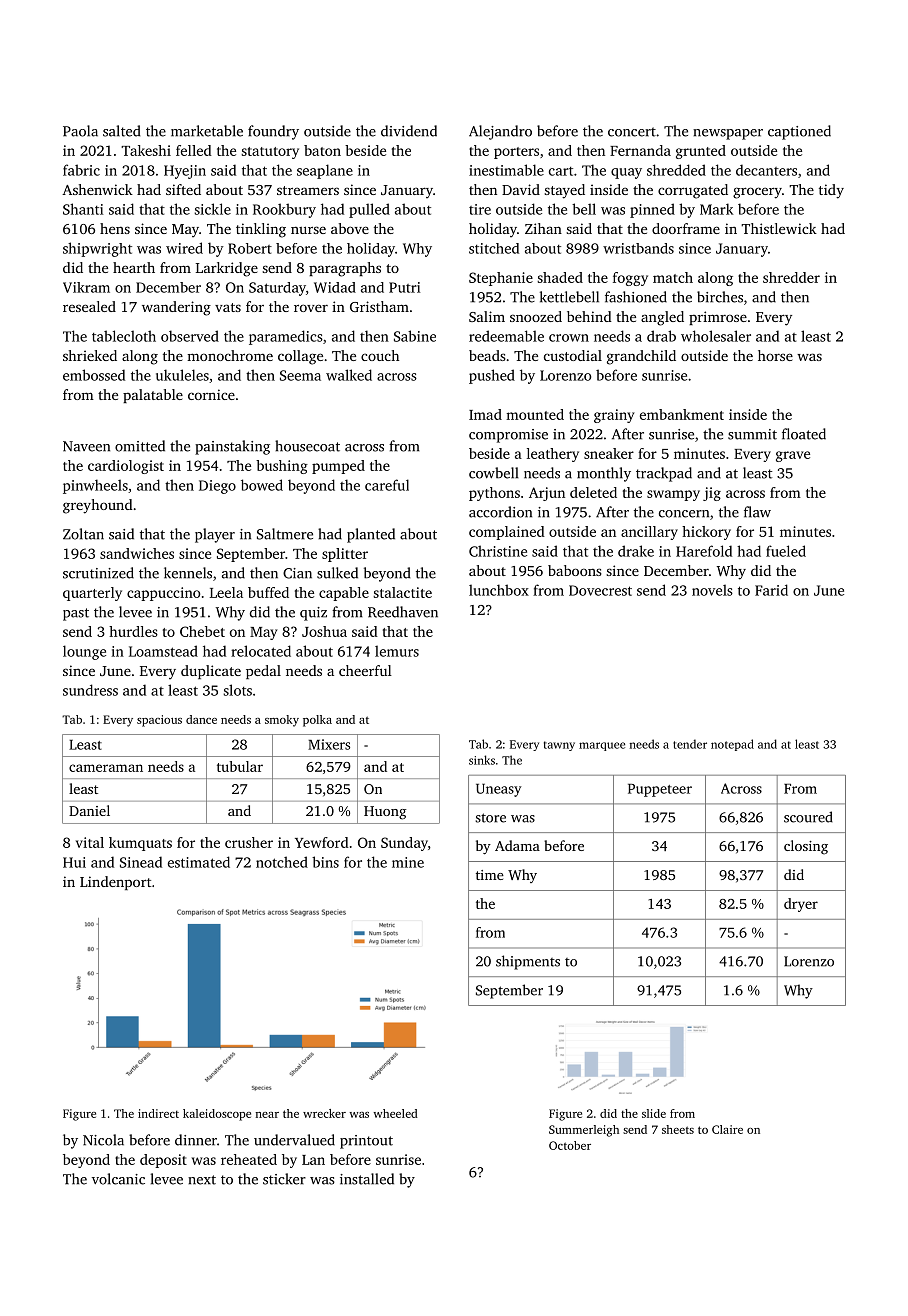  What do you see at coordinates (300, 375) in the page?
I see `Seema` at bounding box center [300, 375].
